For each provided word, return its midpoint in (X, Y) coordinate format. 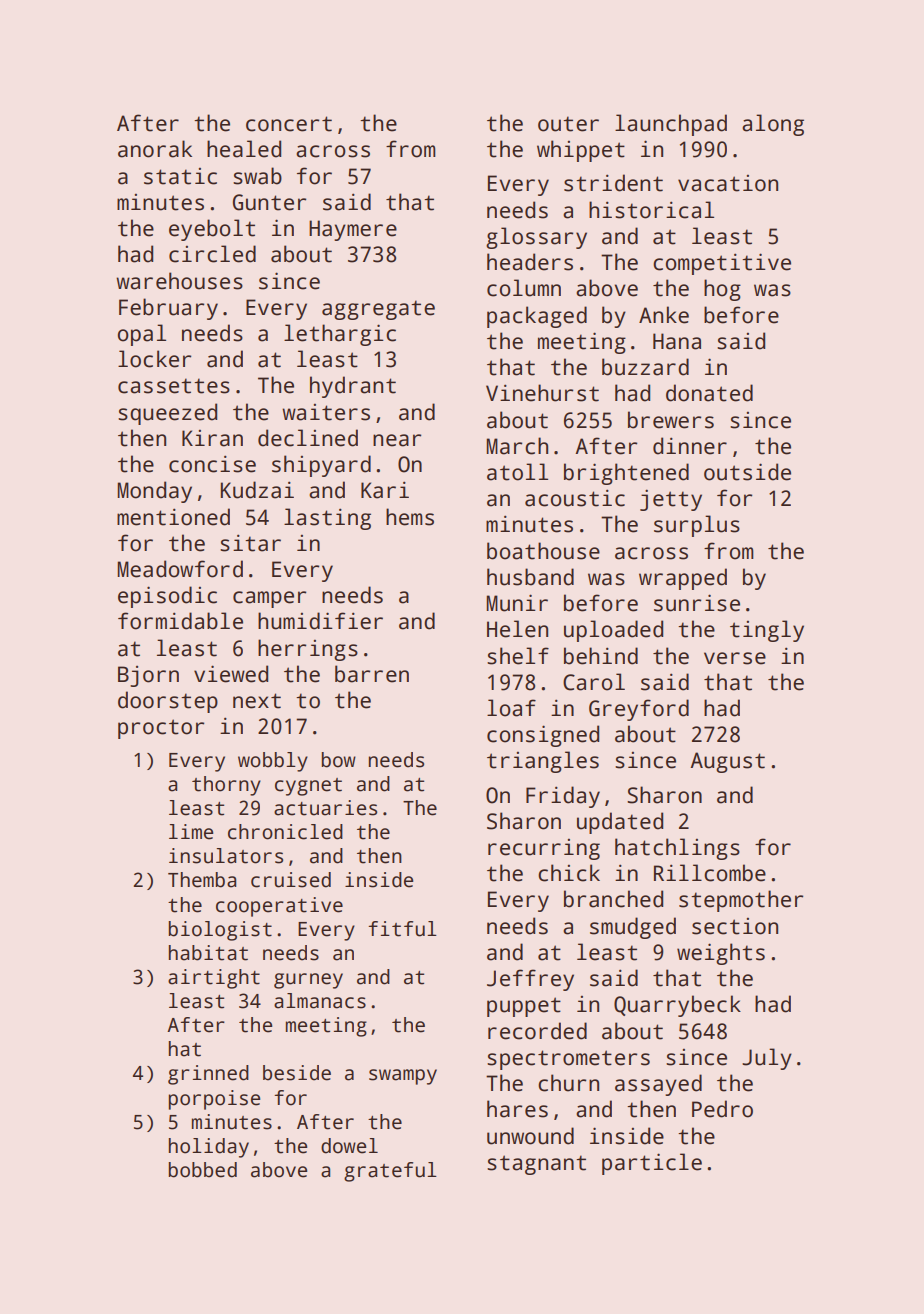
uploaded (613, 631)
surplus (697, 526)
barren (372, 674)
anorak (155, 149)
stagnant (536, 1165)
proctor (161, 729)
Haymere (353, 230)
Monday (154, 492)
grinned (208, 1075)
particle (652, 1164)
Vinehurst (542, 393)
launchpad (671, 125)
